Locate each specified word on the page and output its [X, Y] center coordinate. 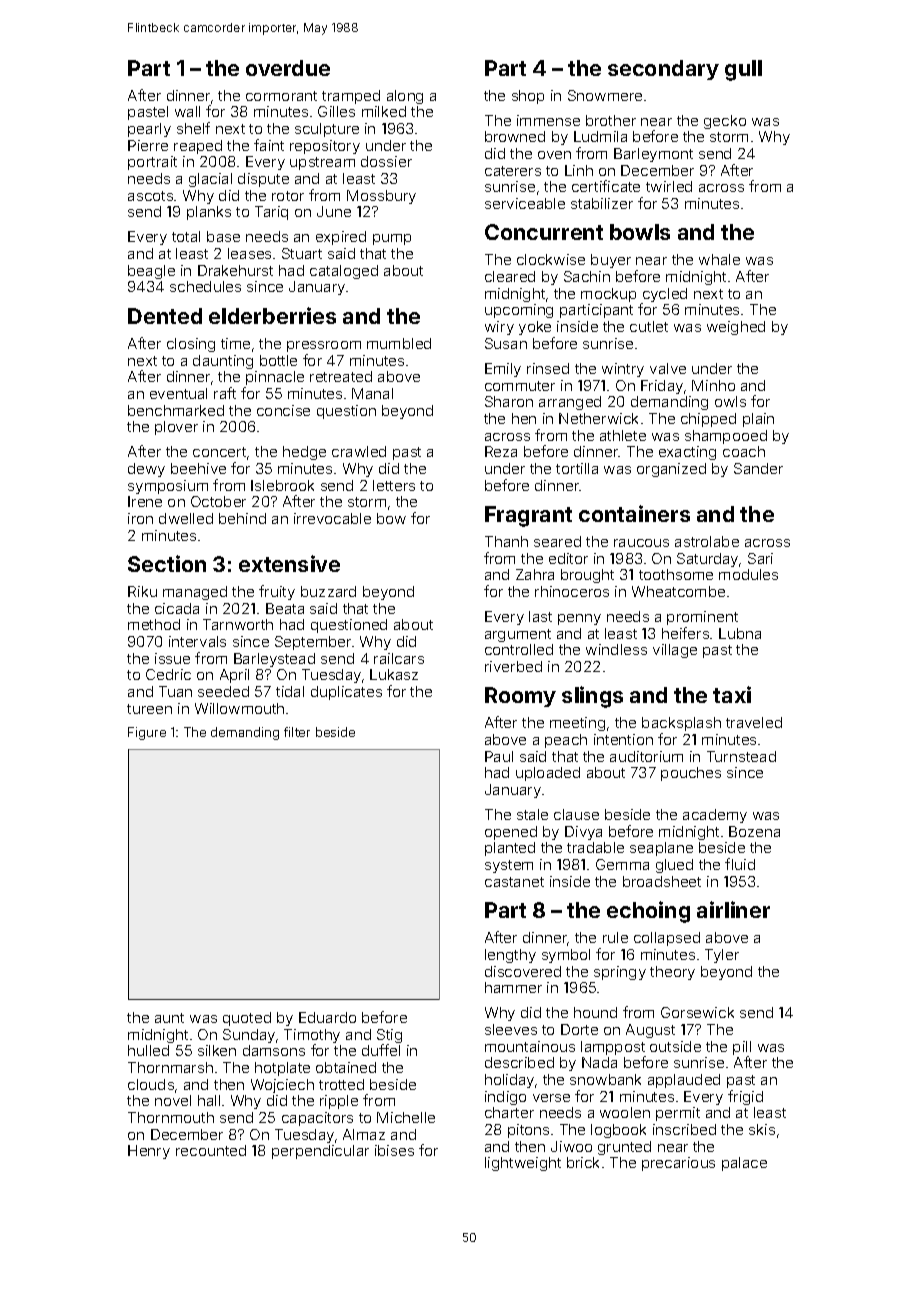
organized [671, 470]
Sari [760, 558]
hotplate [282, 1069]
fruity [277, 592]
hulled [148, 1050]
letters [394, 485]
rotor [288, 196]
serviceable [525, 203]
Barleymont [653, 155]
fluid [740, 864]
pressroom [324, 346]
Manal [372, 393]
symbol [566, 956]
